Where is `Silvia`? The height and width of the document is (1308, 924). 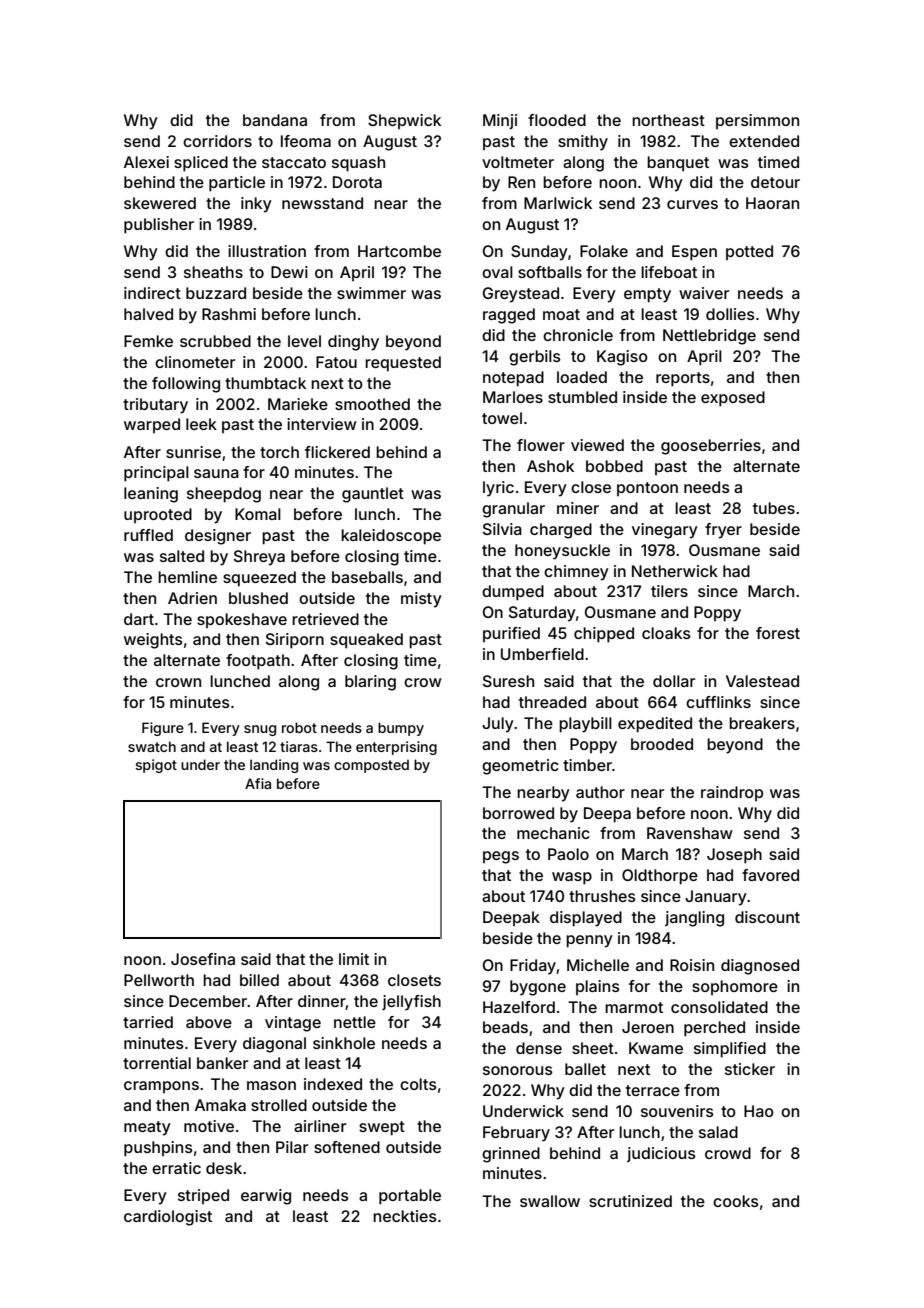
Silvia is located at coordinates (502, 529).
